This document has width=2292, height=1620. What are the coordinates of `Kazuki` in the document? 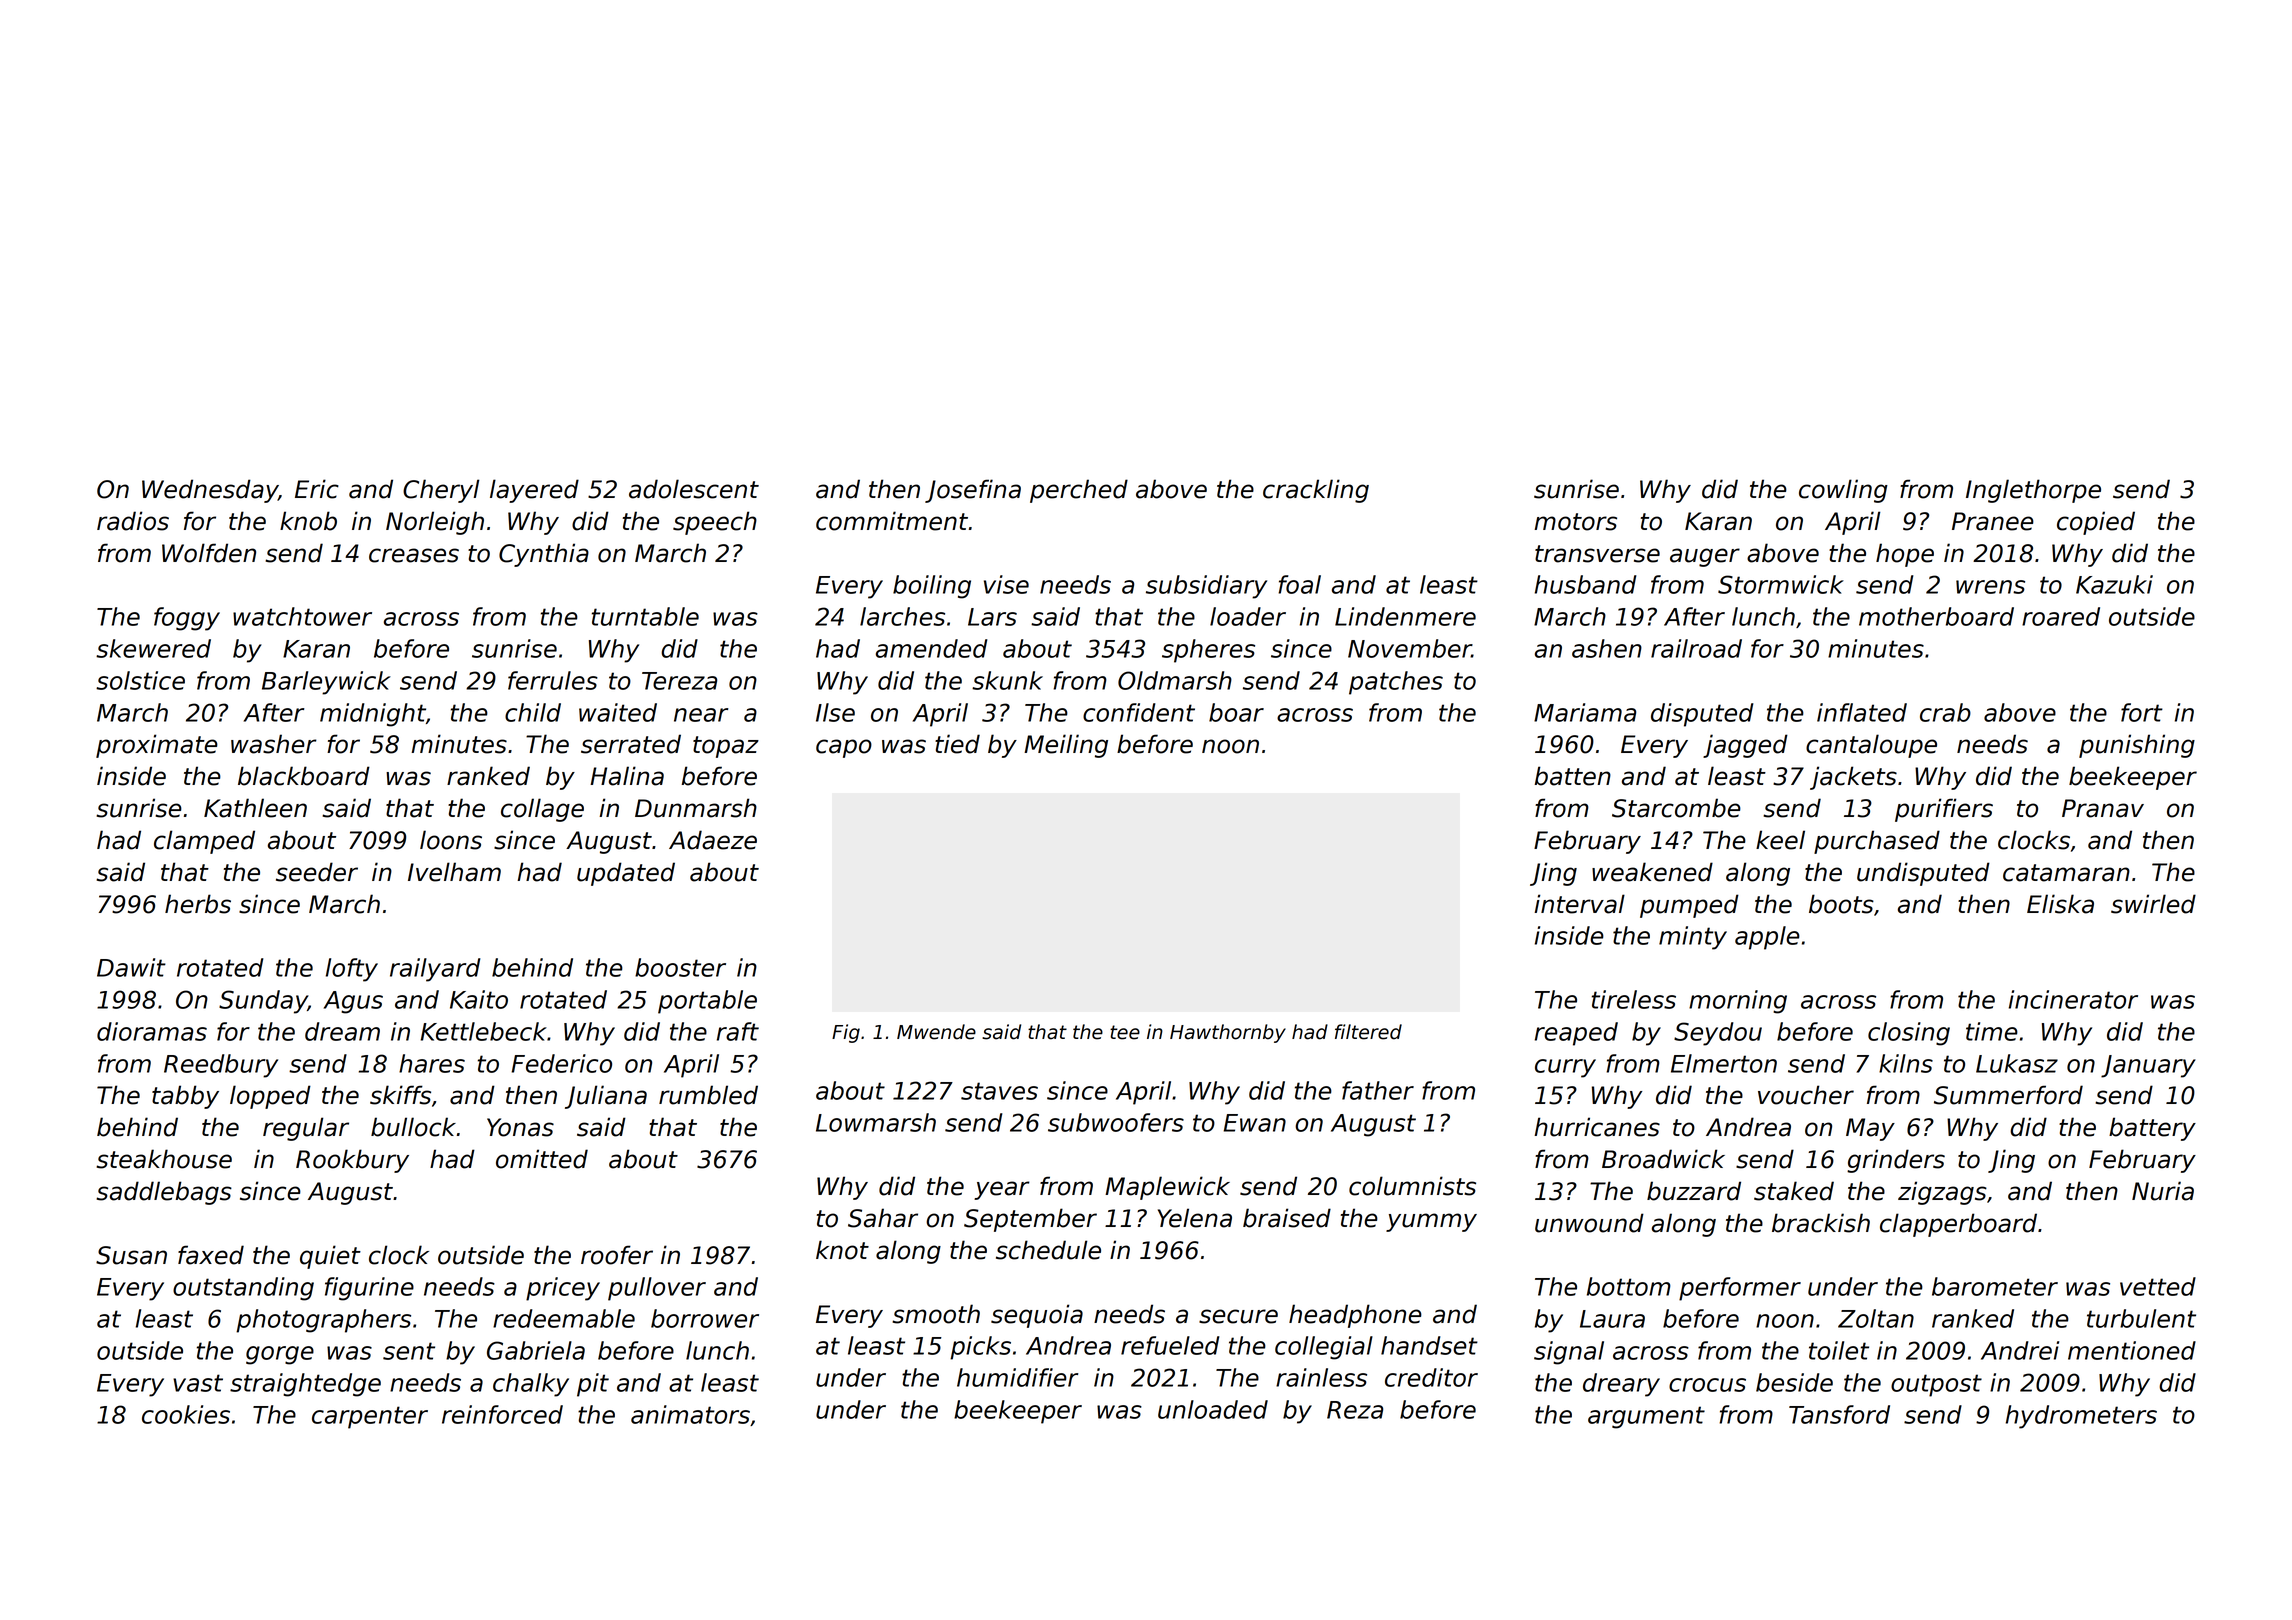 It's located at (2114, 584).
